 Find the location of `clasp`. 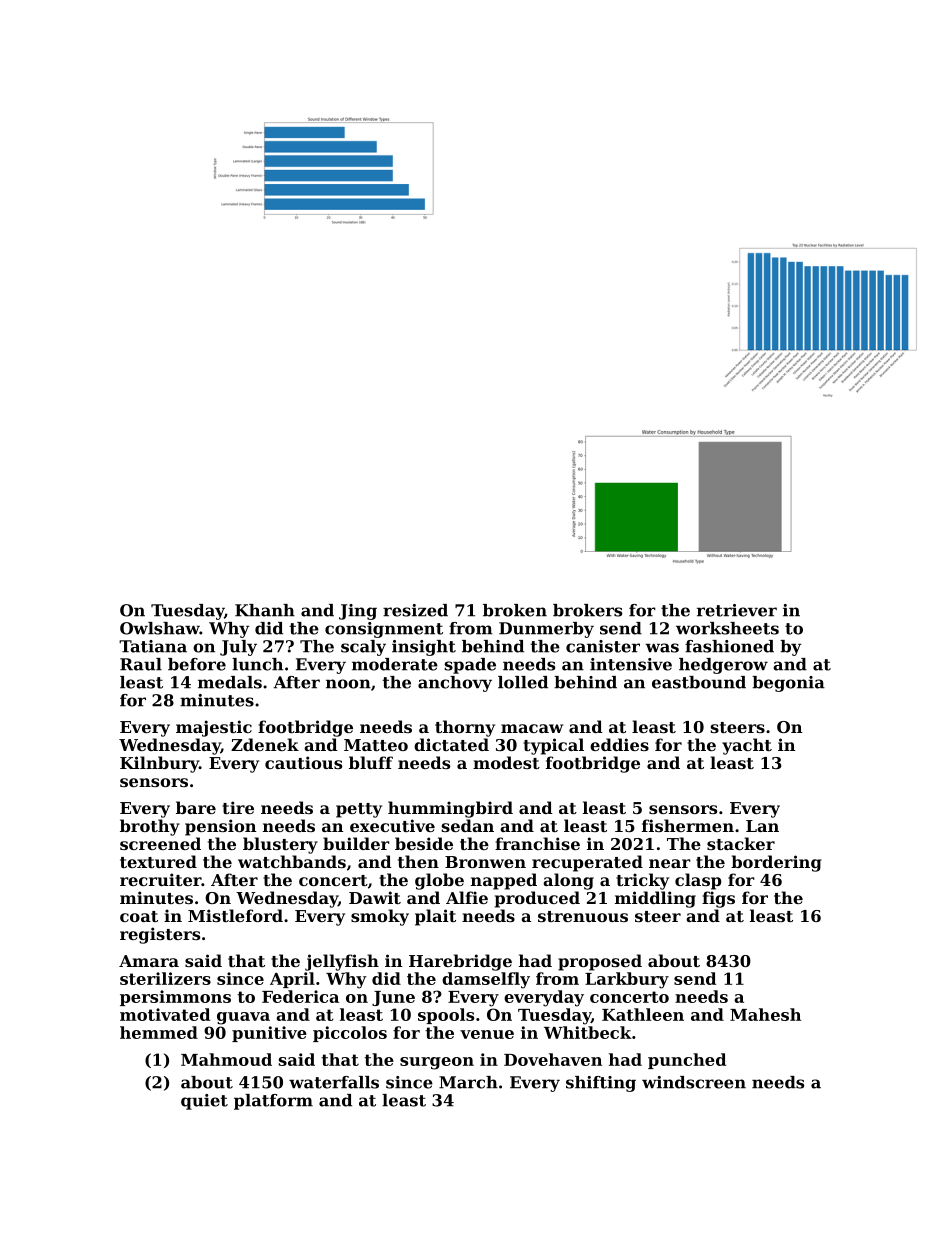

clasp is located at coordinates (698, 881).
